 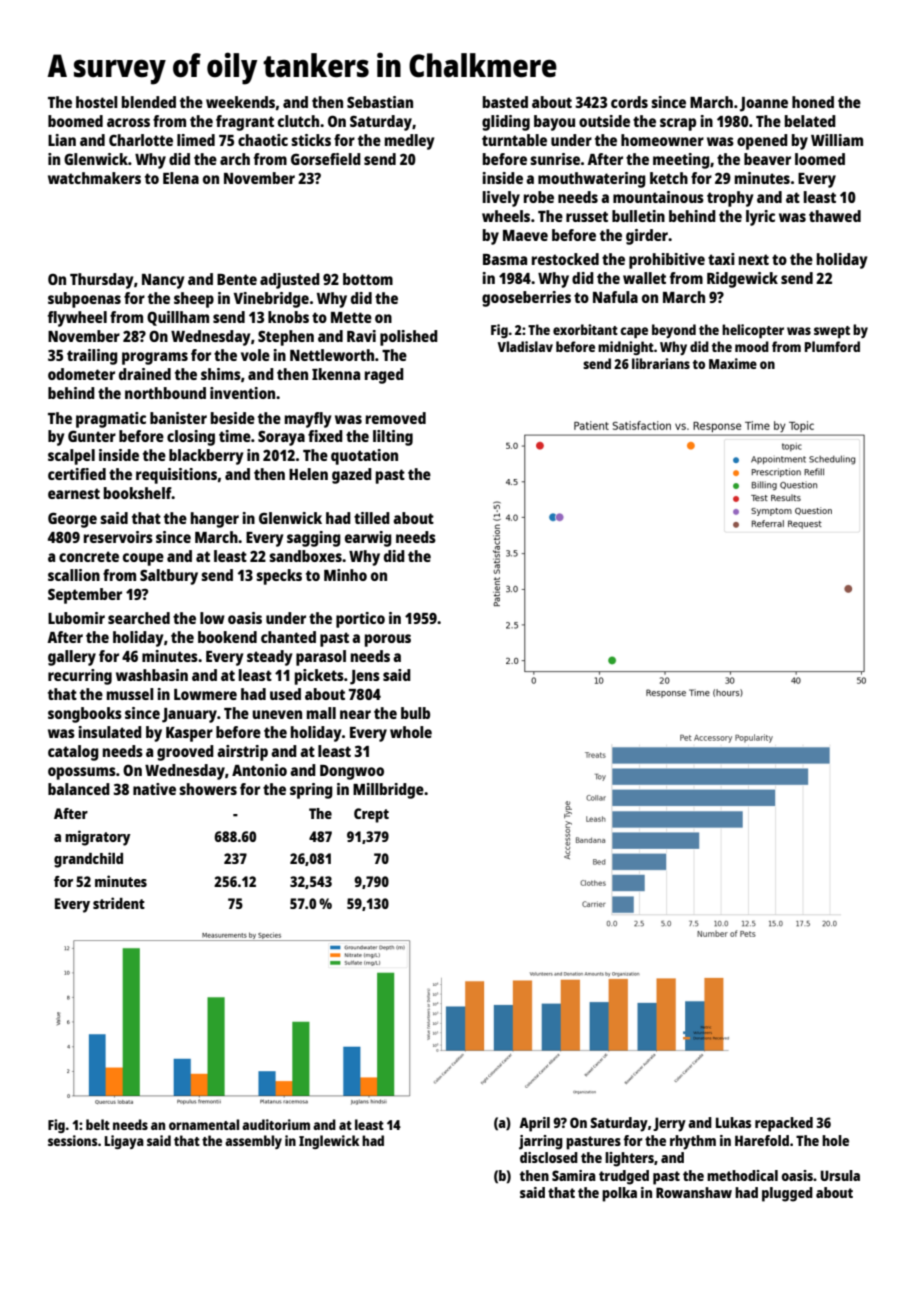 What do you see at coordinates (98, 1124) in the screenshot?
I see `belt` at bounding box center [98, 1124].
